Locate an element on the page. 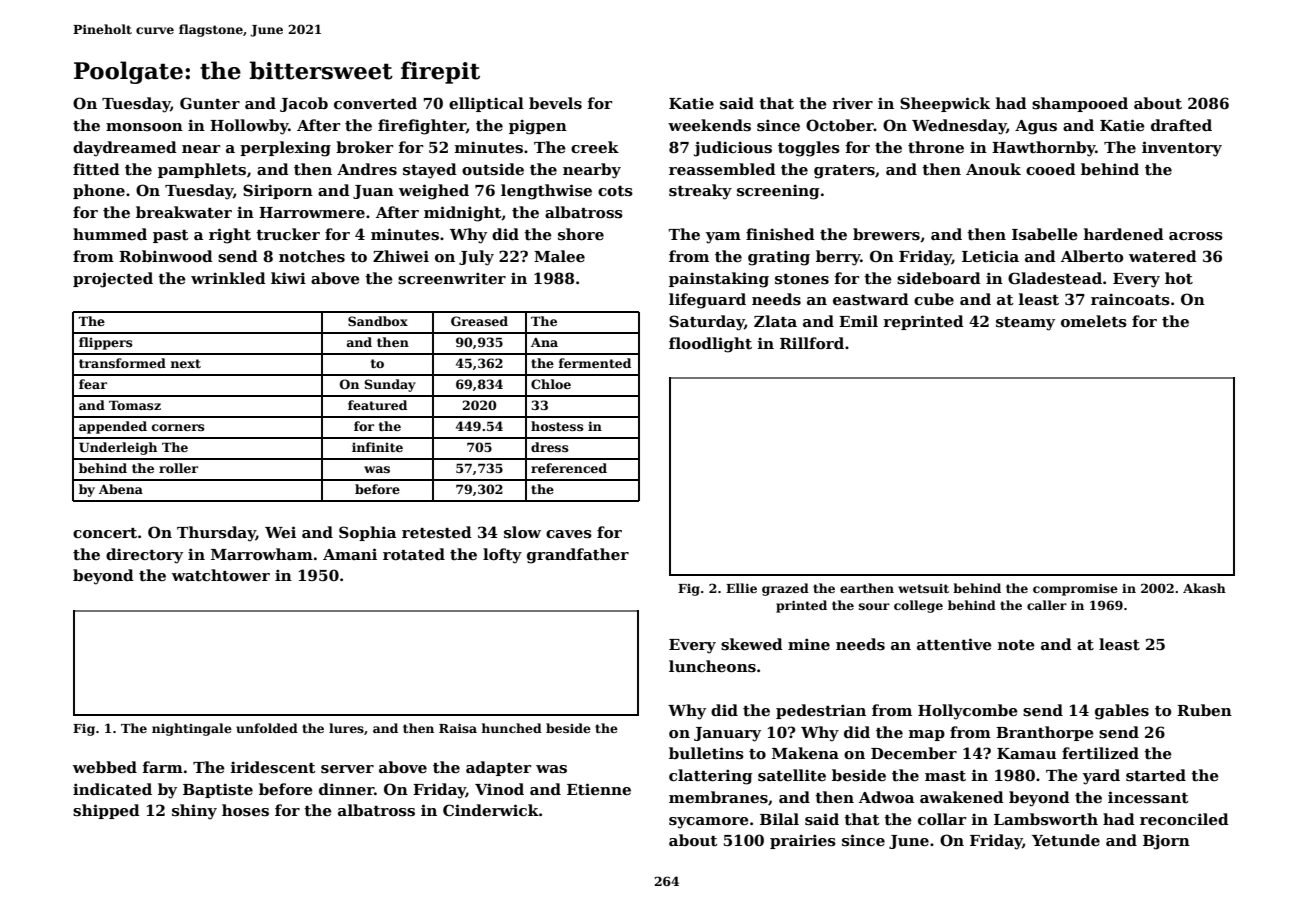 The width and height of the document is (1308, 924). hostess is located at coordinates (557, 426).
